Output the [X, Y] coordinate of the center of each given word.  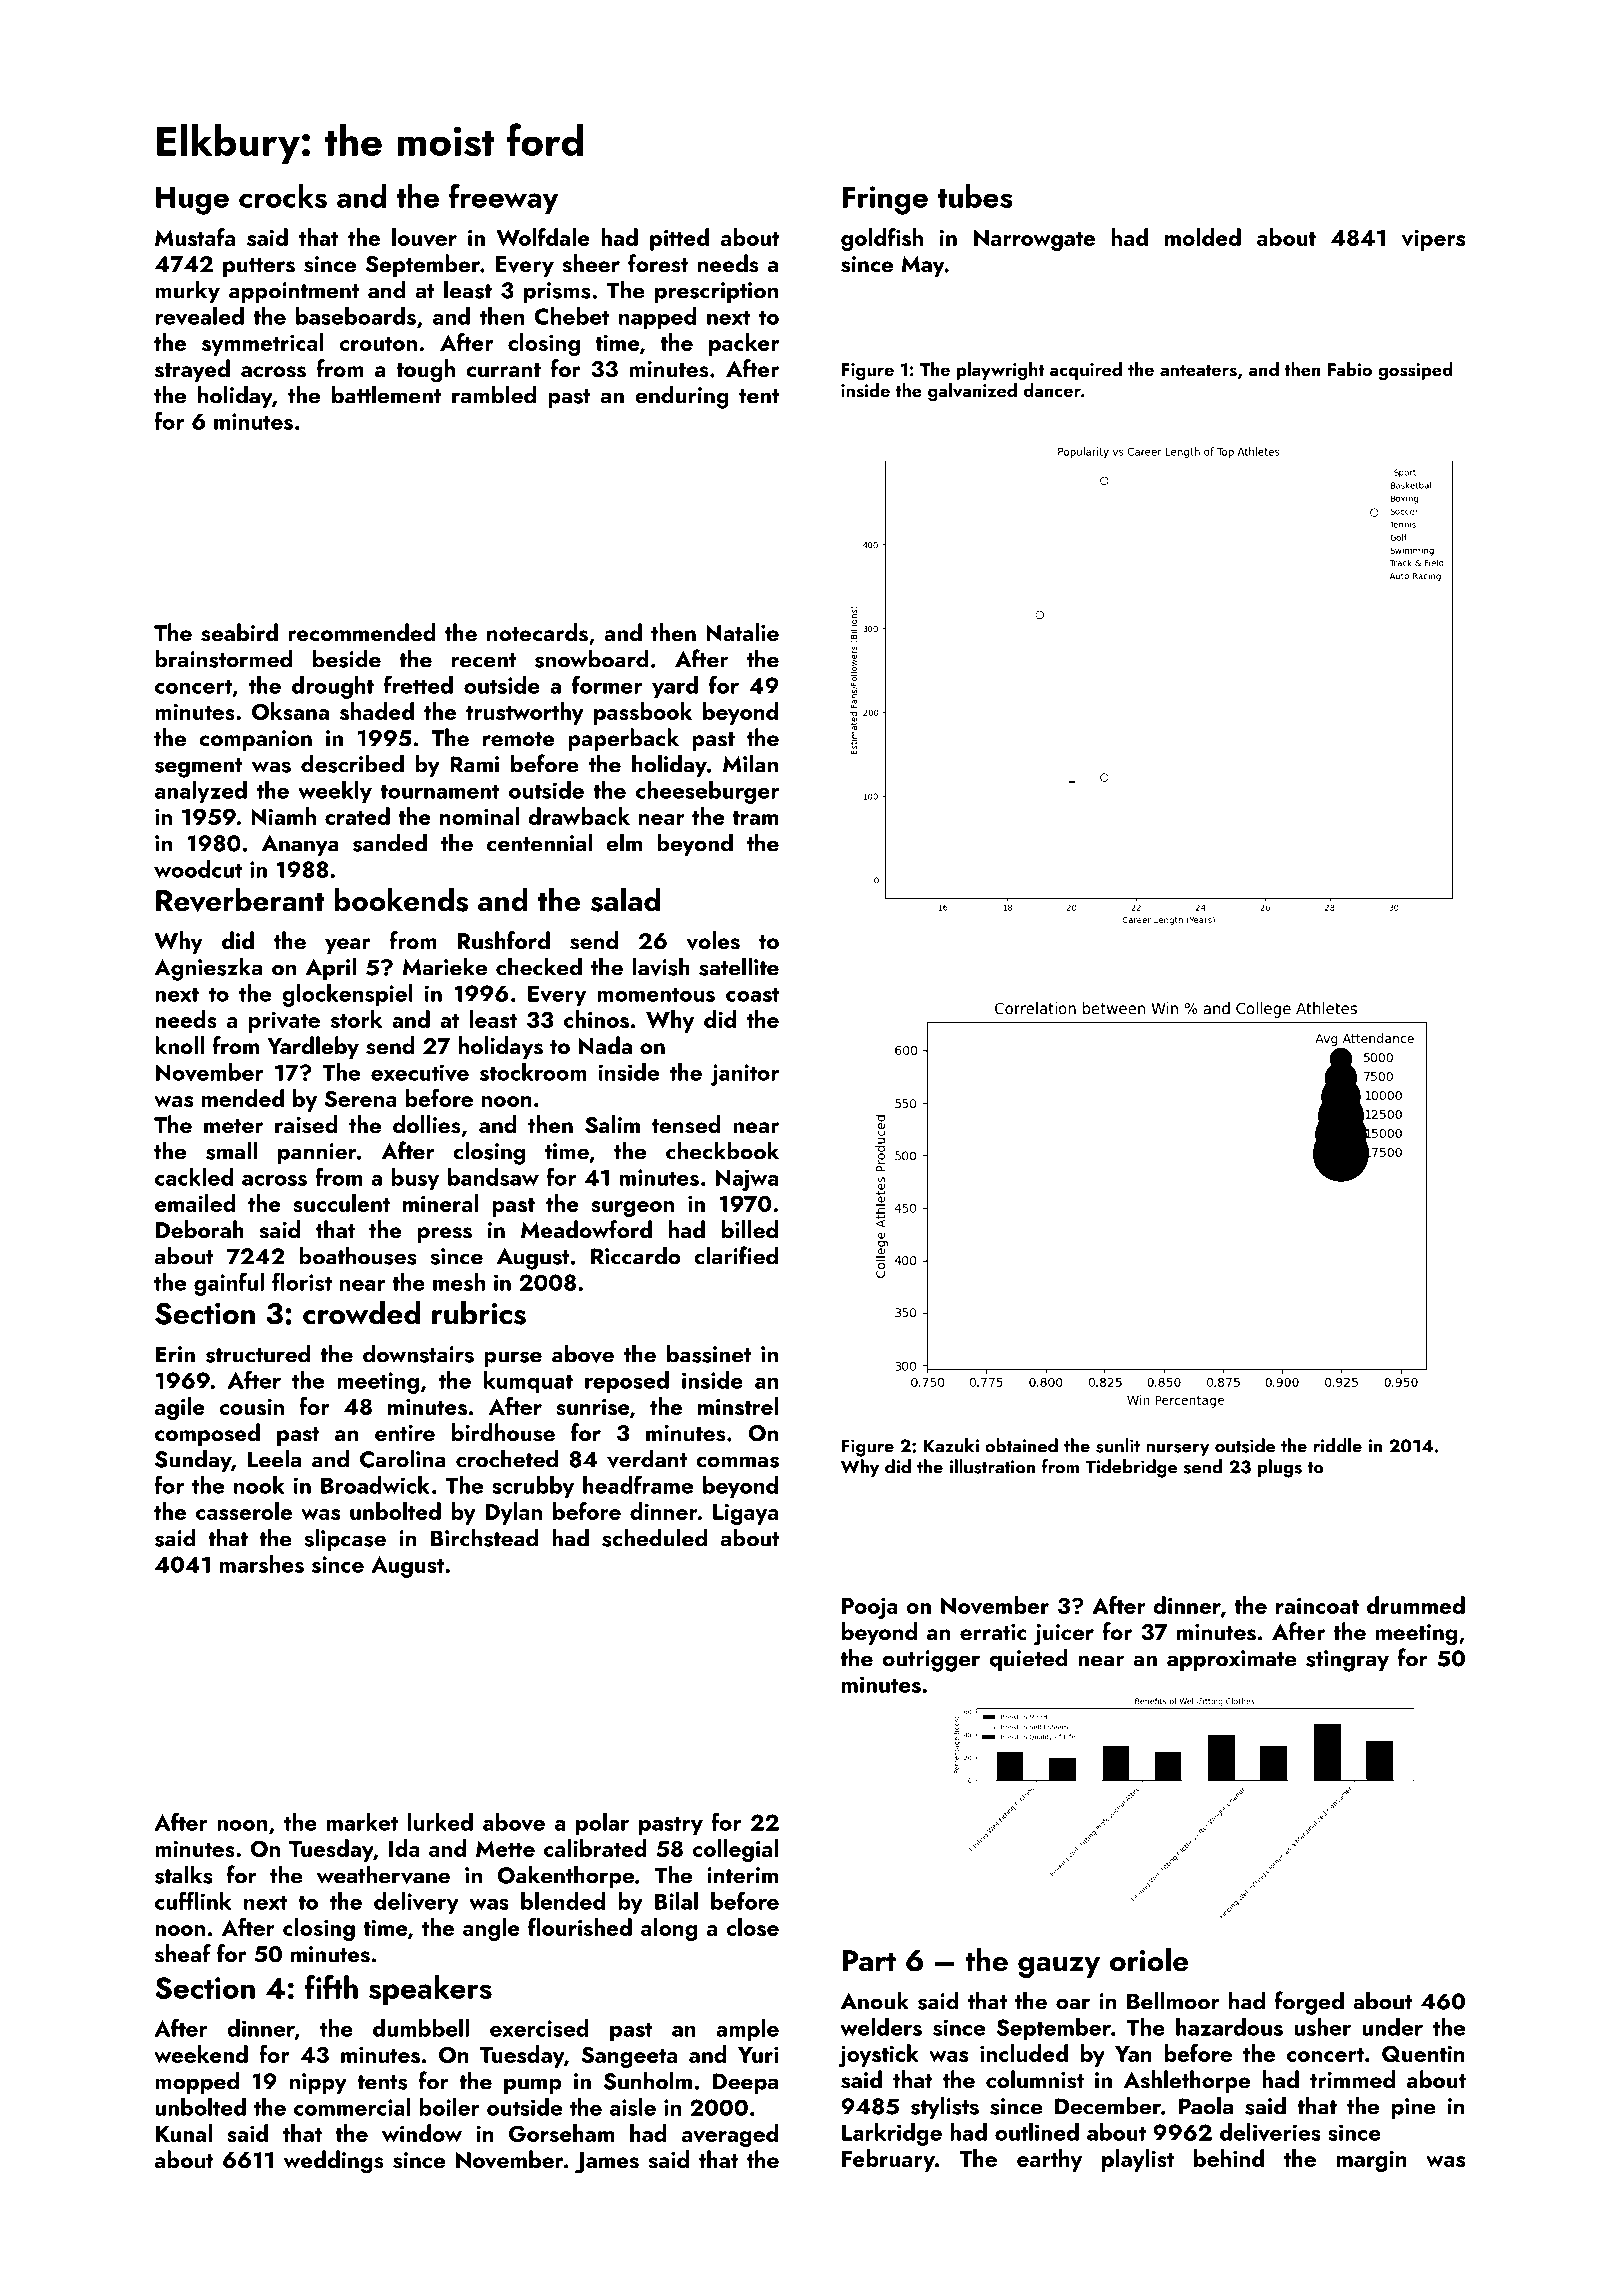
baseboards [356, 316]
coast [753, 994]
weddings [333, 2162]
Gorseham [561, 2133]
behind [1229, 2158]
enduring [682, 397]
